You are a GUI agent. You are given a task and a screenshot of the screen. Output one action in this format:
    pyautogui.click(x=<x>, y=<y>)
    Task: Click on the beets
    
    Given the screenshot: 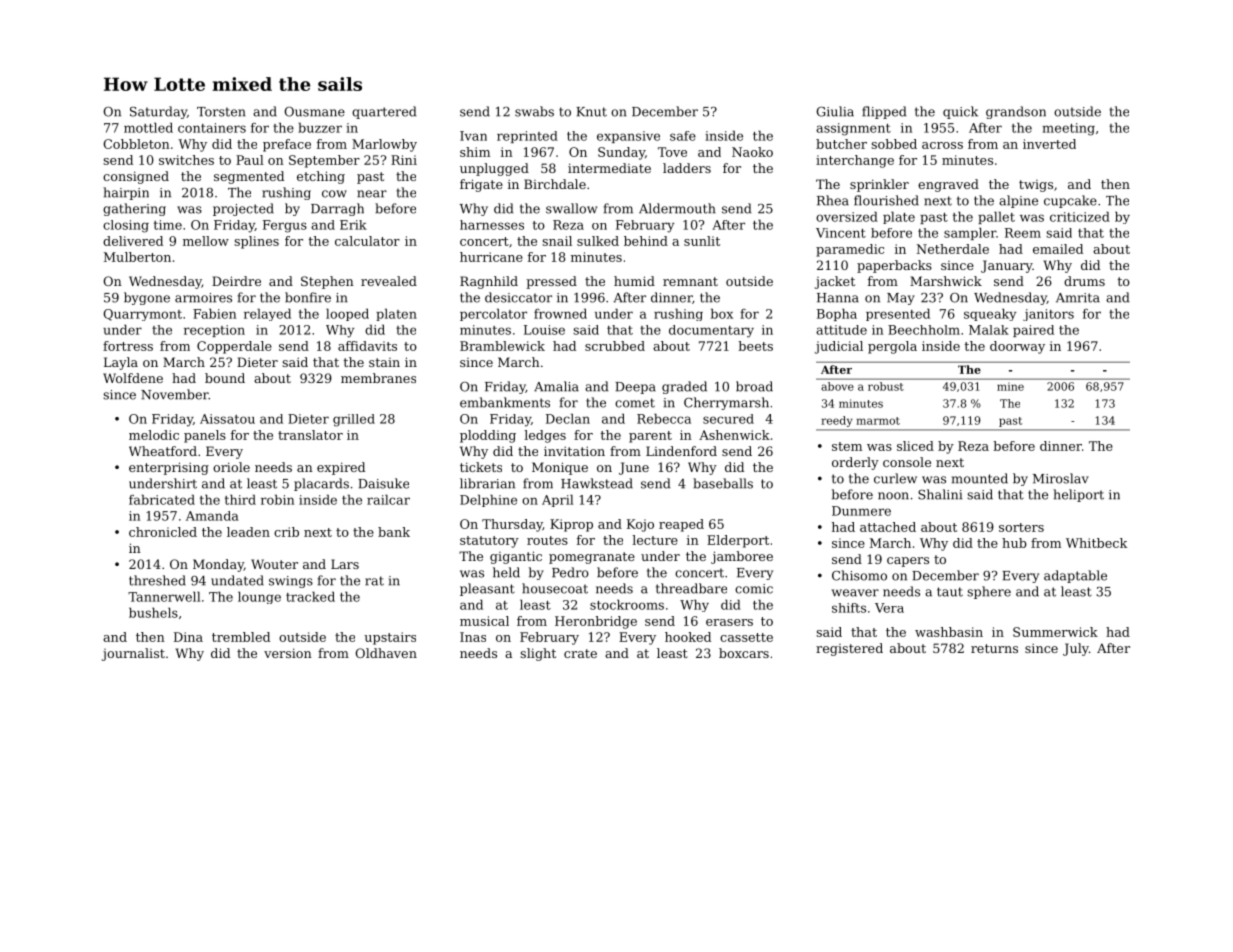 What is the action you would take?
    pyautogui.click(x=755, y=346)
